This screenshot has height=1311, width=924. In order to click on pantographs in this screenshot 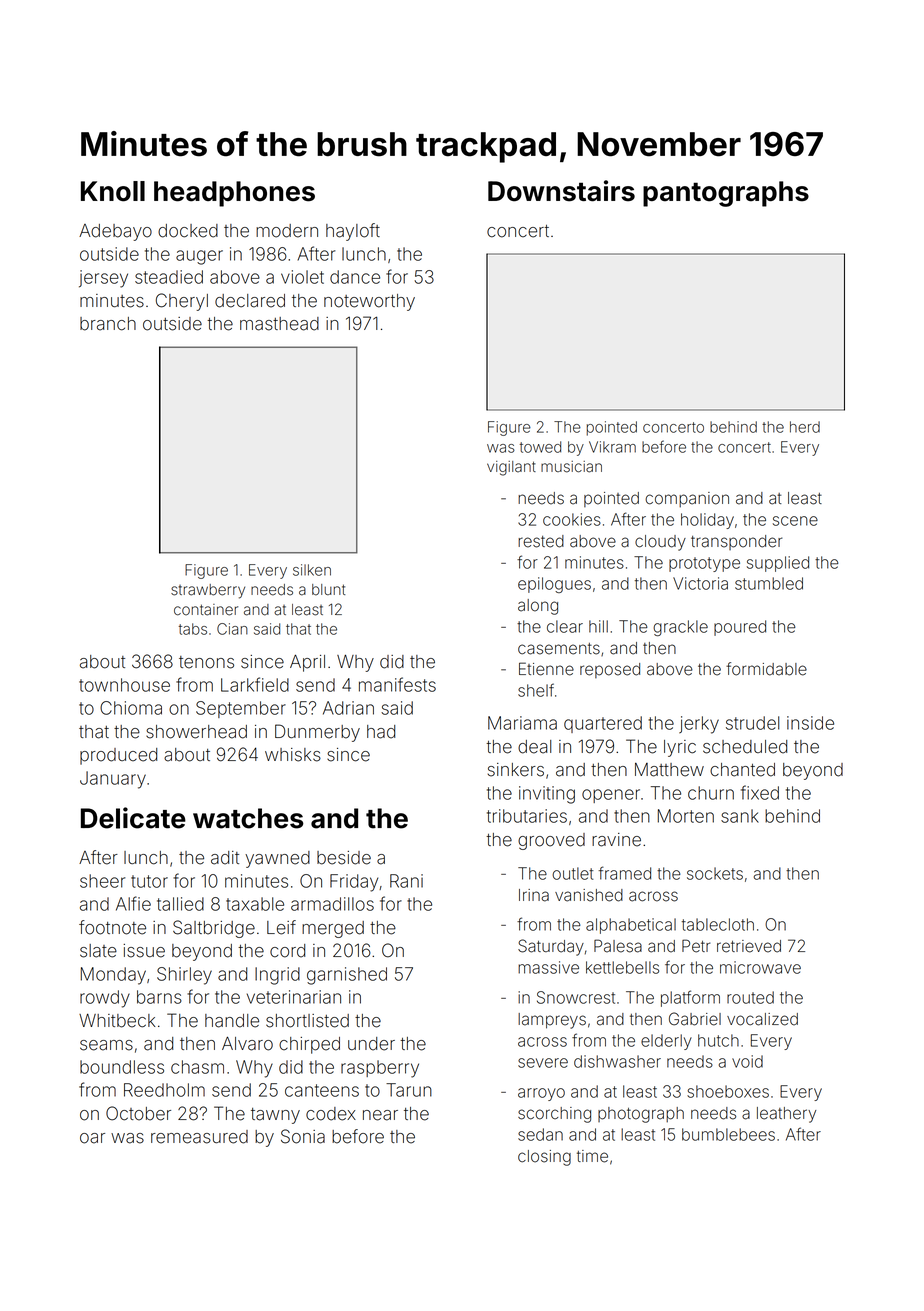, I will do `click(726, 194)`.
